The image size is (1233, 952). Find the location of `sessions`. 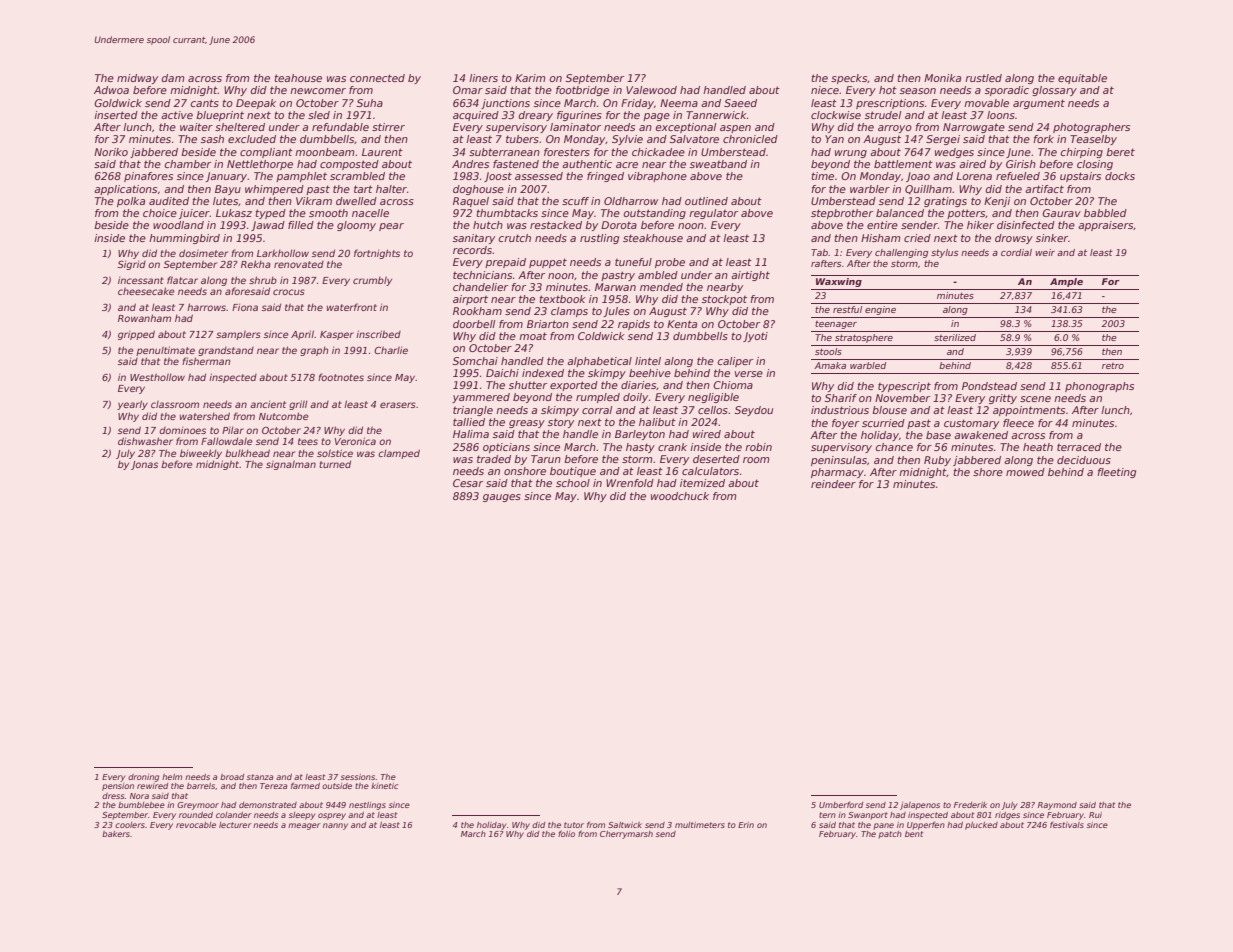

sessions is located at coordinates (358, 777).
